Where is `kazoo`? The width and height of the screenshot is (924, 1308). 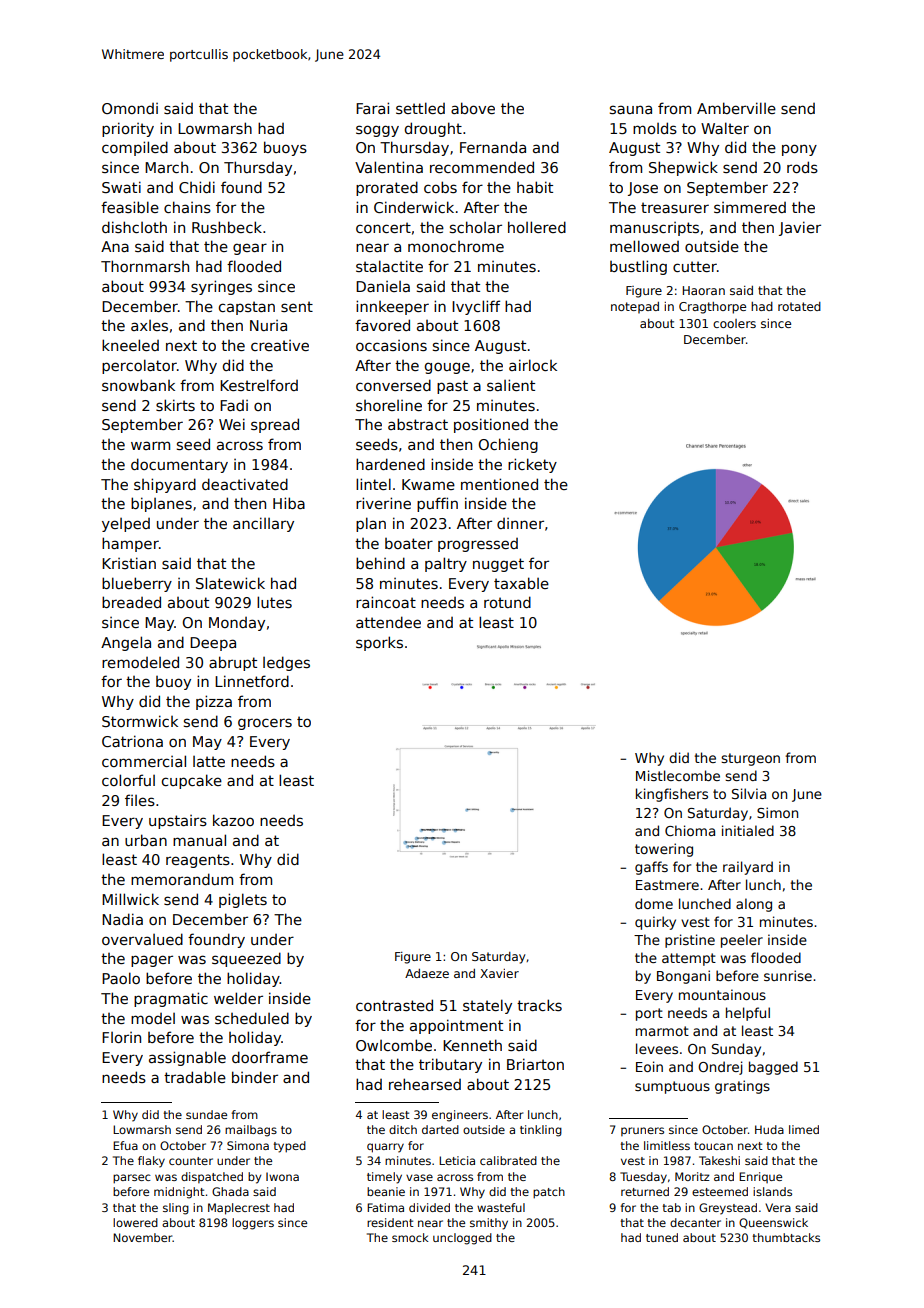
kazoo is located at coordinates (233, 820).
